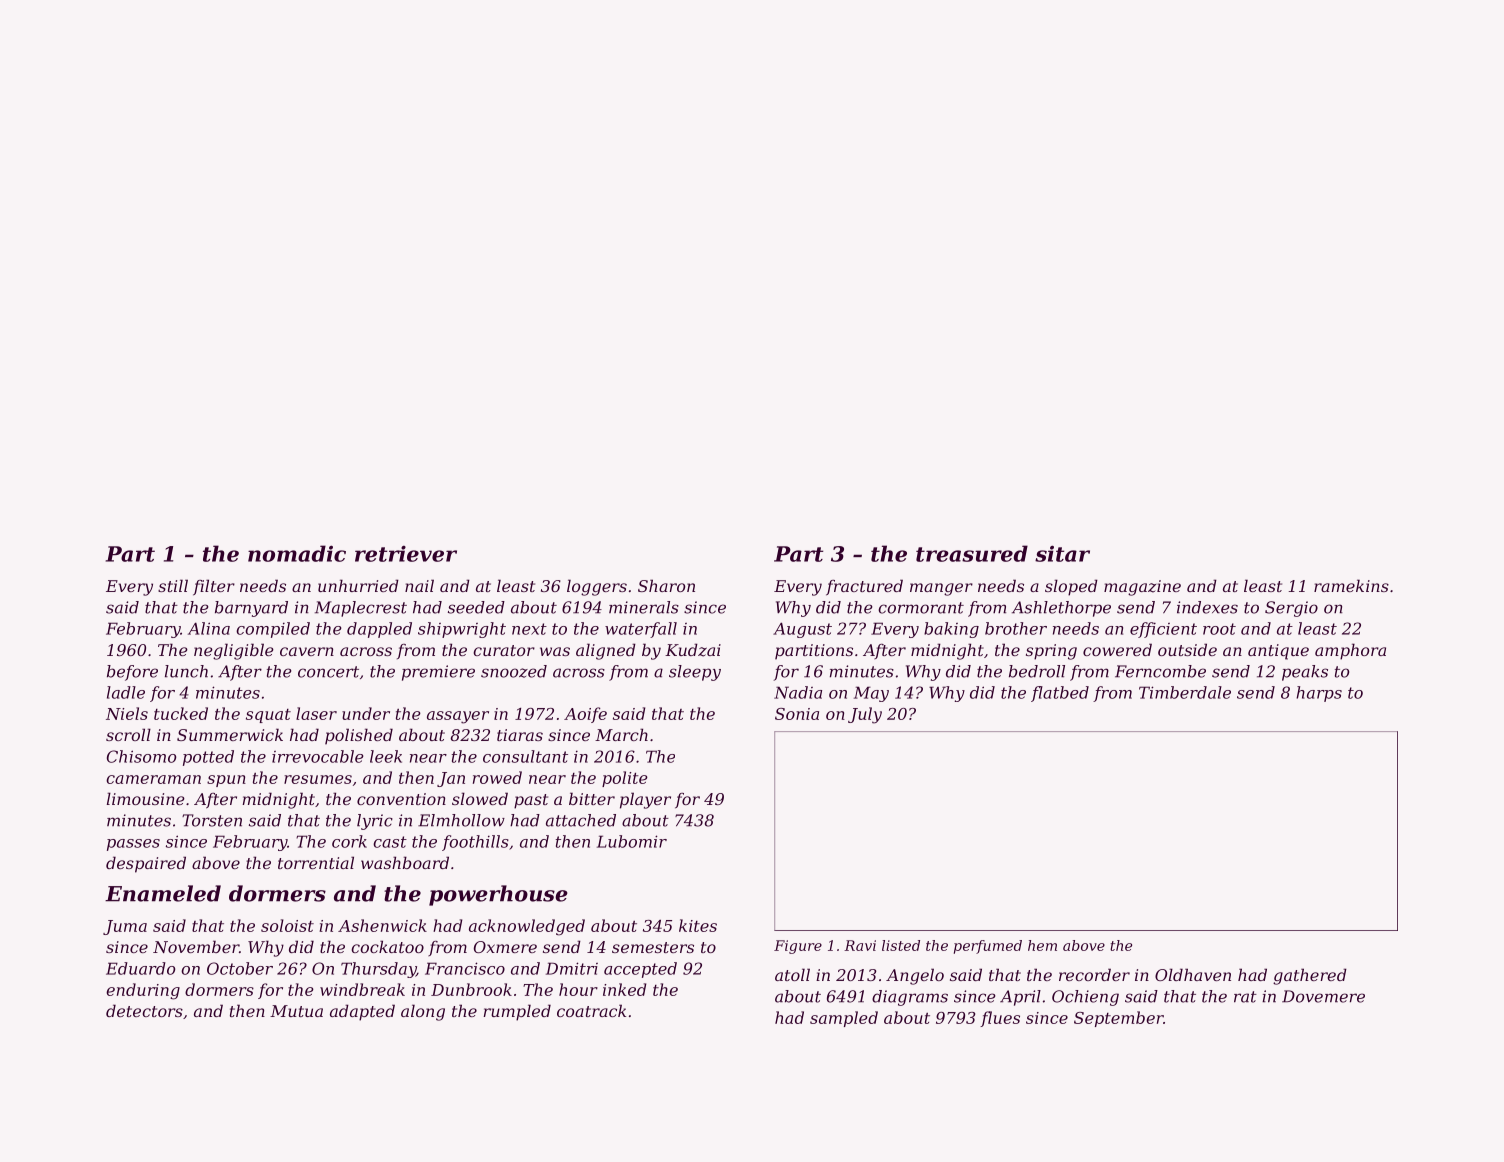 The width and height of the page is (1504, 1162). What do you see at coordinates (406, 554) in the page?
I see `retriever` at bounding box center [406, 554].
